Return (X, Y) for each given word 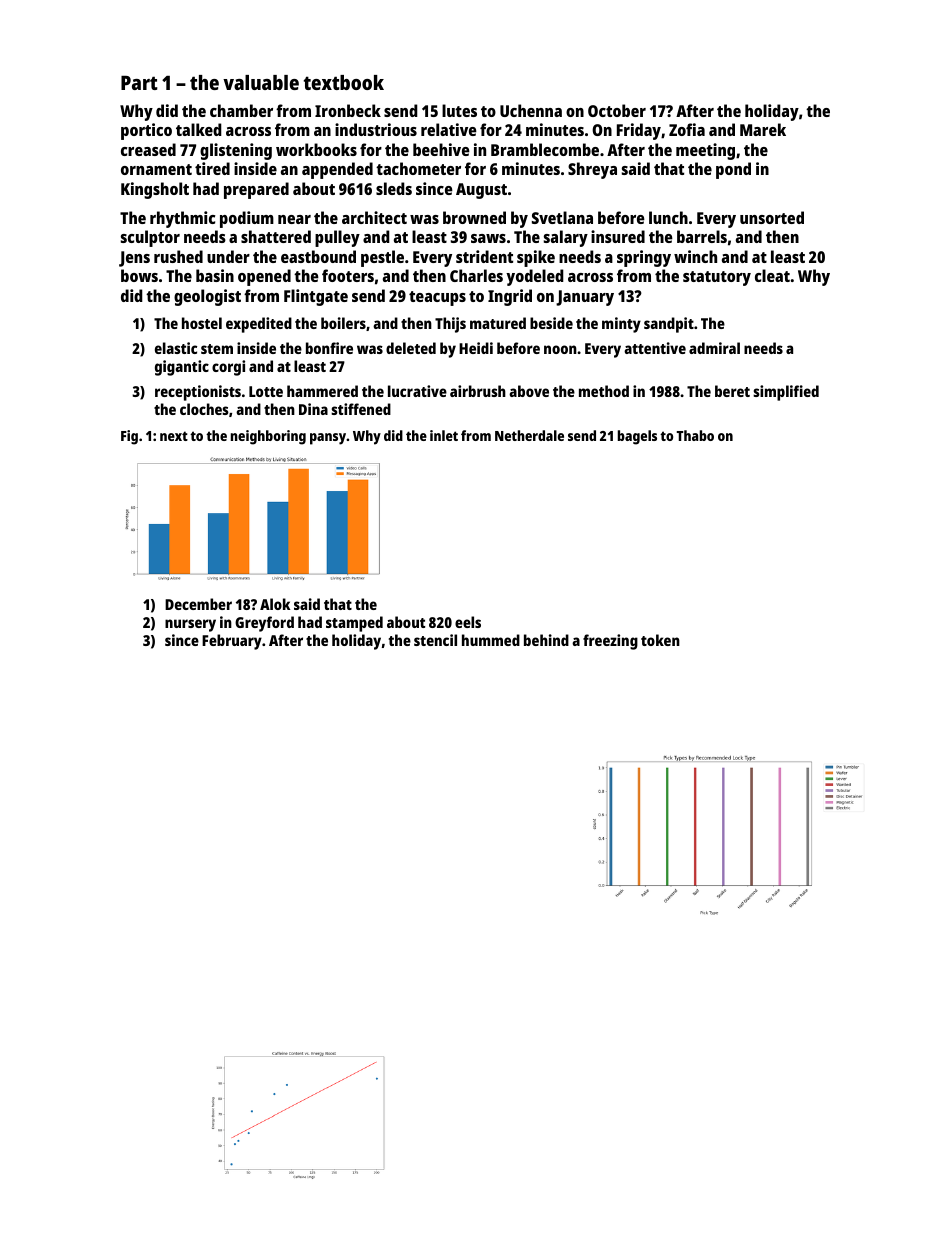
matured (498, 323)
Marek (763, 129)
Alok (275, 604)
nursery (190, 625)
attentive (655, 348)
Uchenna (531, 110)
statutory (717, 278)
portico (146, 131)
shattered (276, 236)
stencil (435, 640)
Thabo (695, 435)
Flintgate (316, 297)
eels (468, 622)
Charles (476, 275)
